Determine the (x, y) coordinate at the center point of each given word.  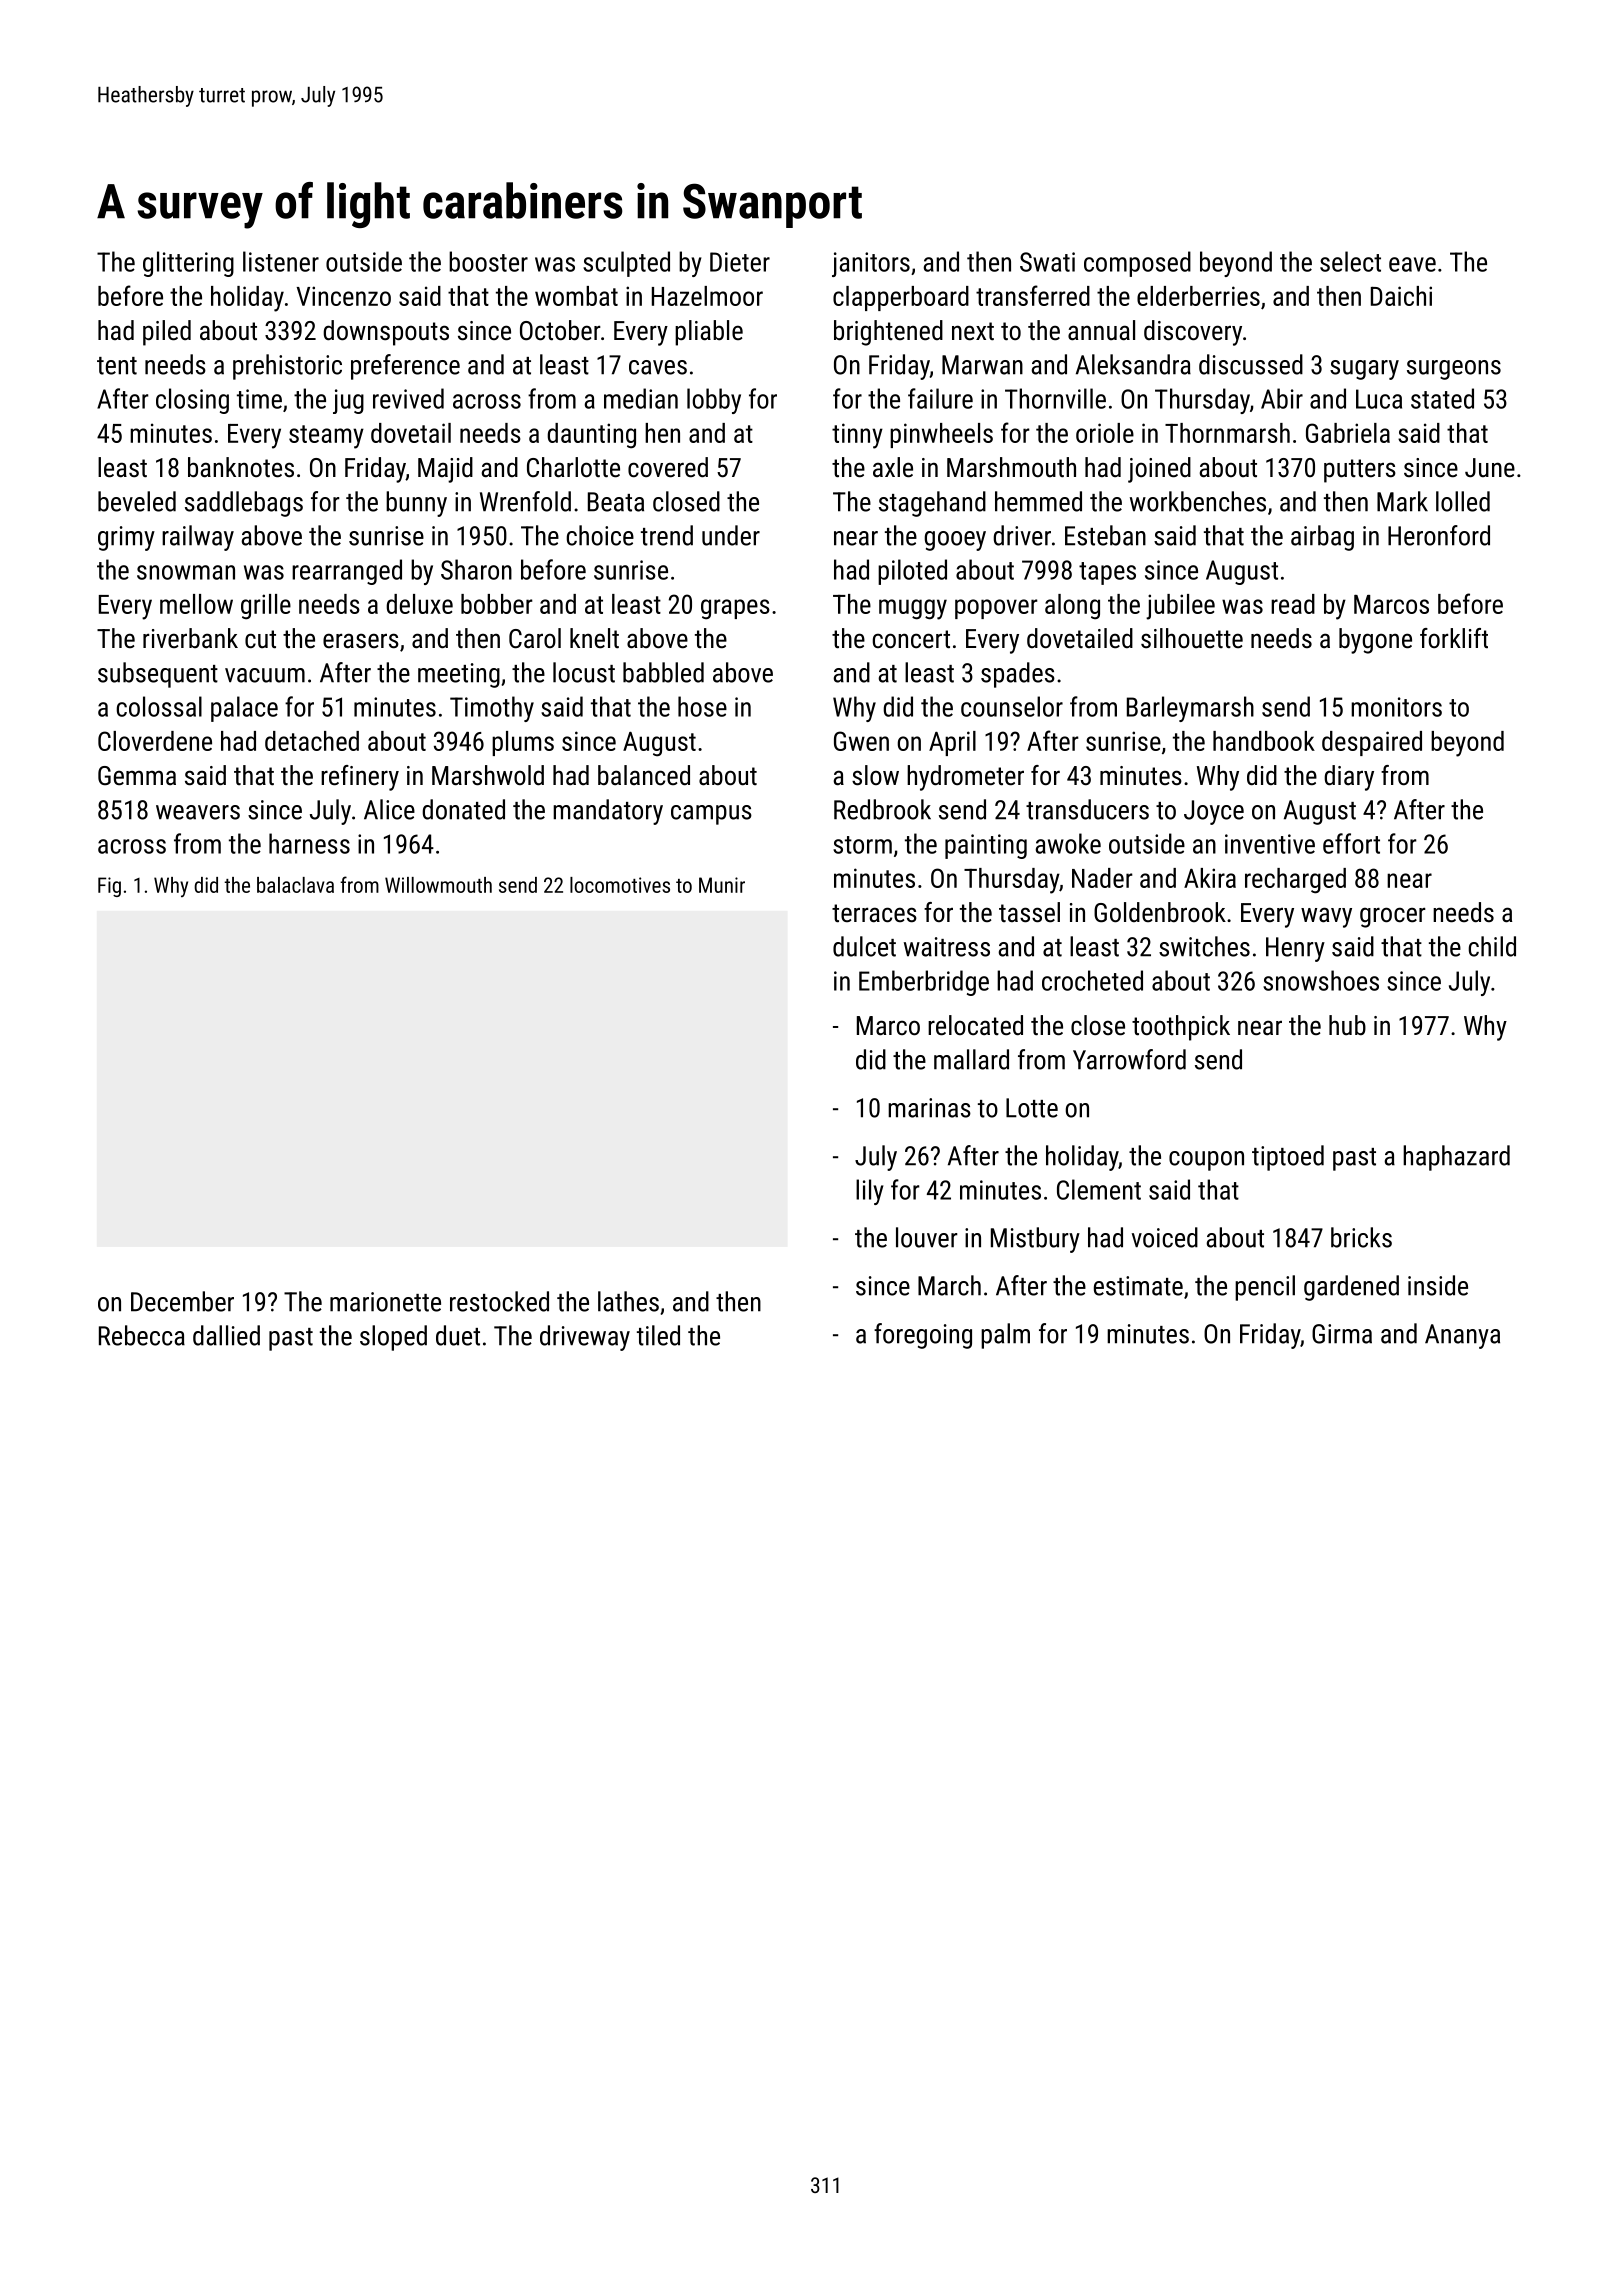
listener (281, 261)
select (1350, 261)
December (182, 1301)
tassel (1029, 912)
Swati (1047, 262)
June (1490, 468)
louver (927, 1237)
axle (893, 467)
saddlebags (244, 504)
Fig (109, 887)
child (1492, 946)
